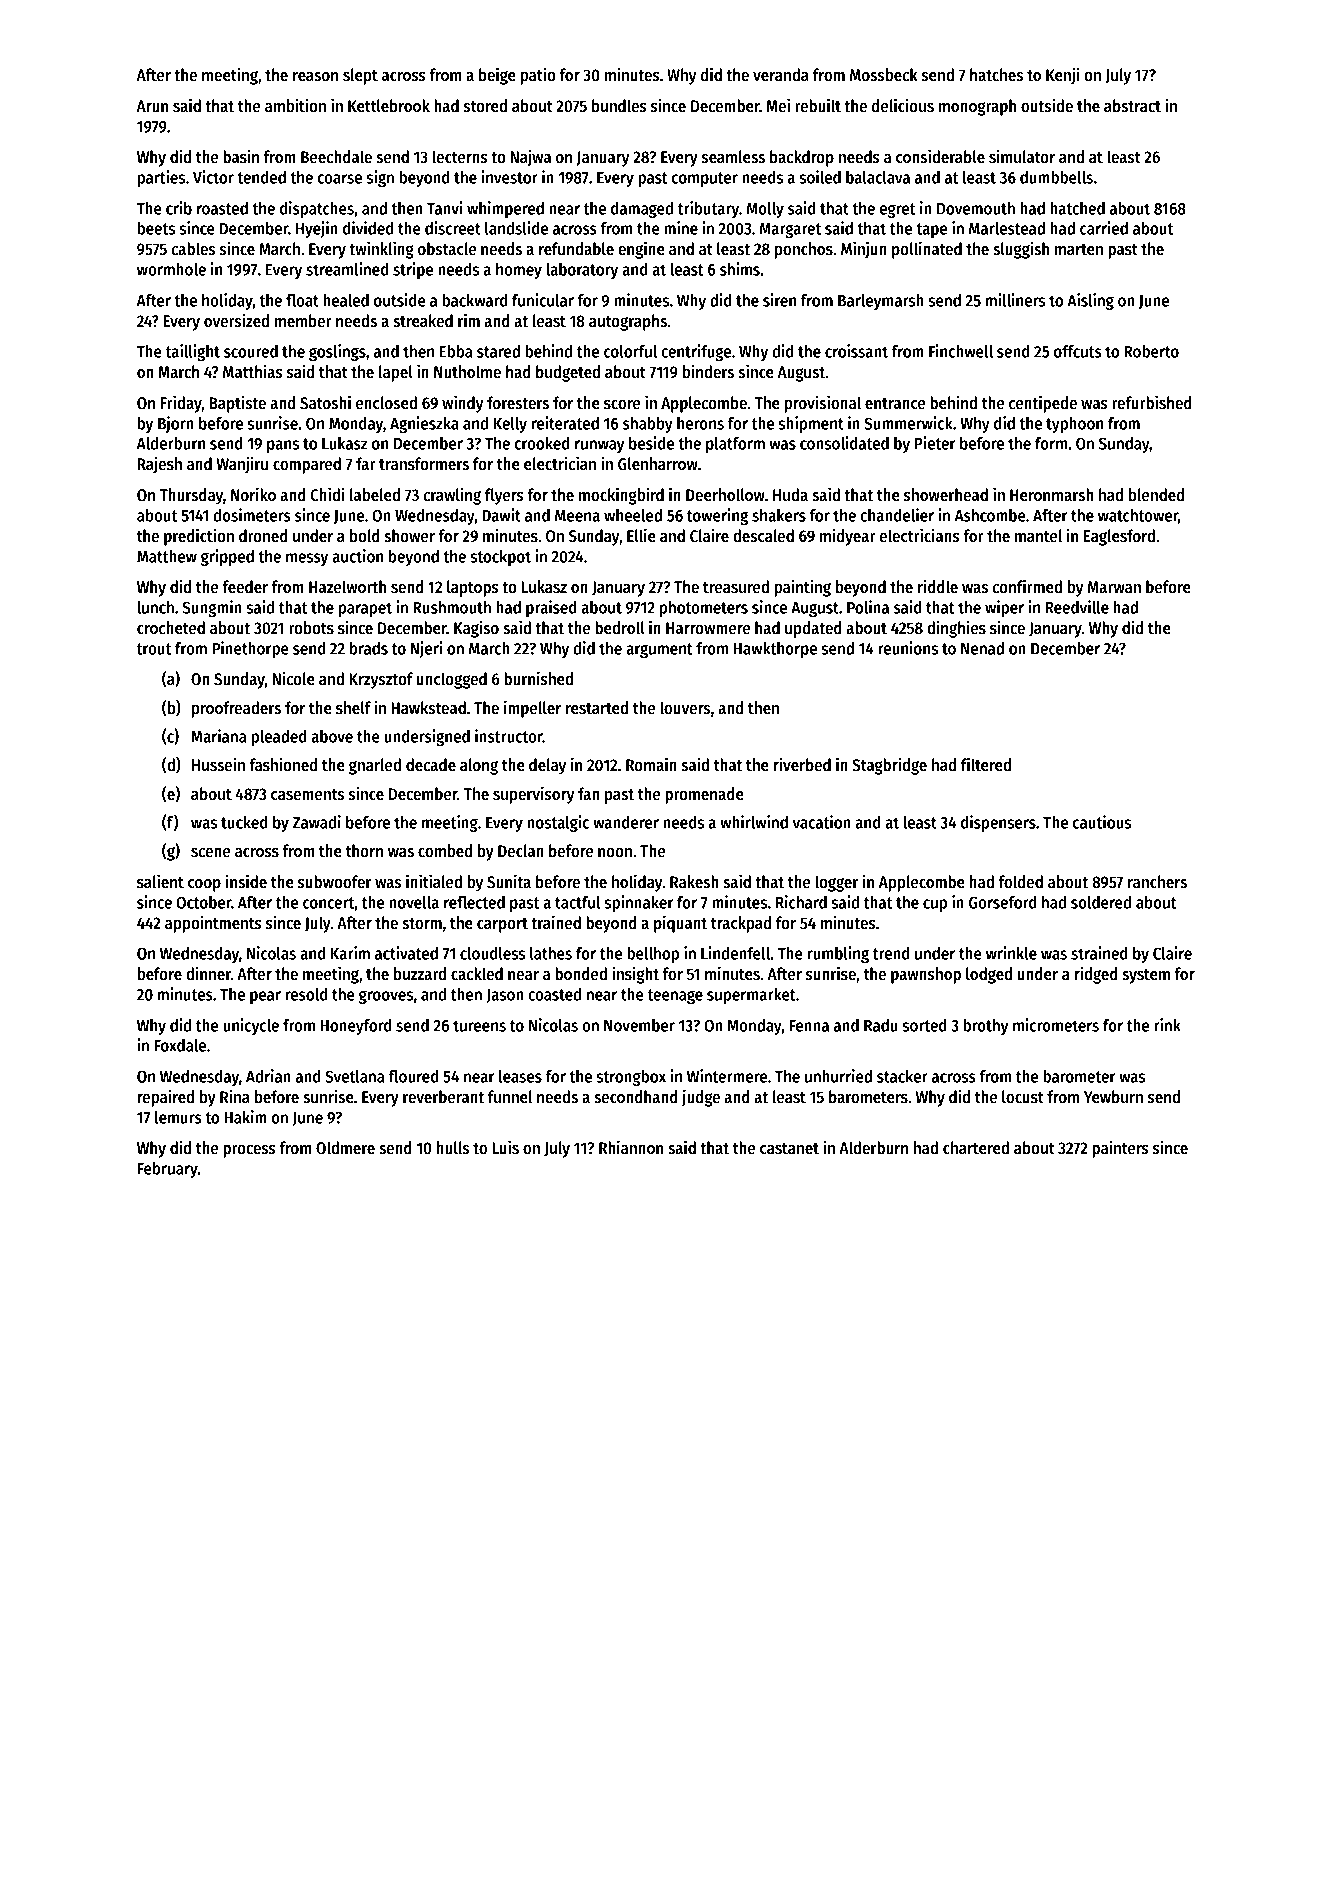 This image has height=1884, width=1332. I want to click on system, so click(1146, 976).
